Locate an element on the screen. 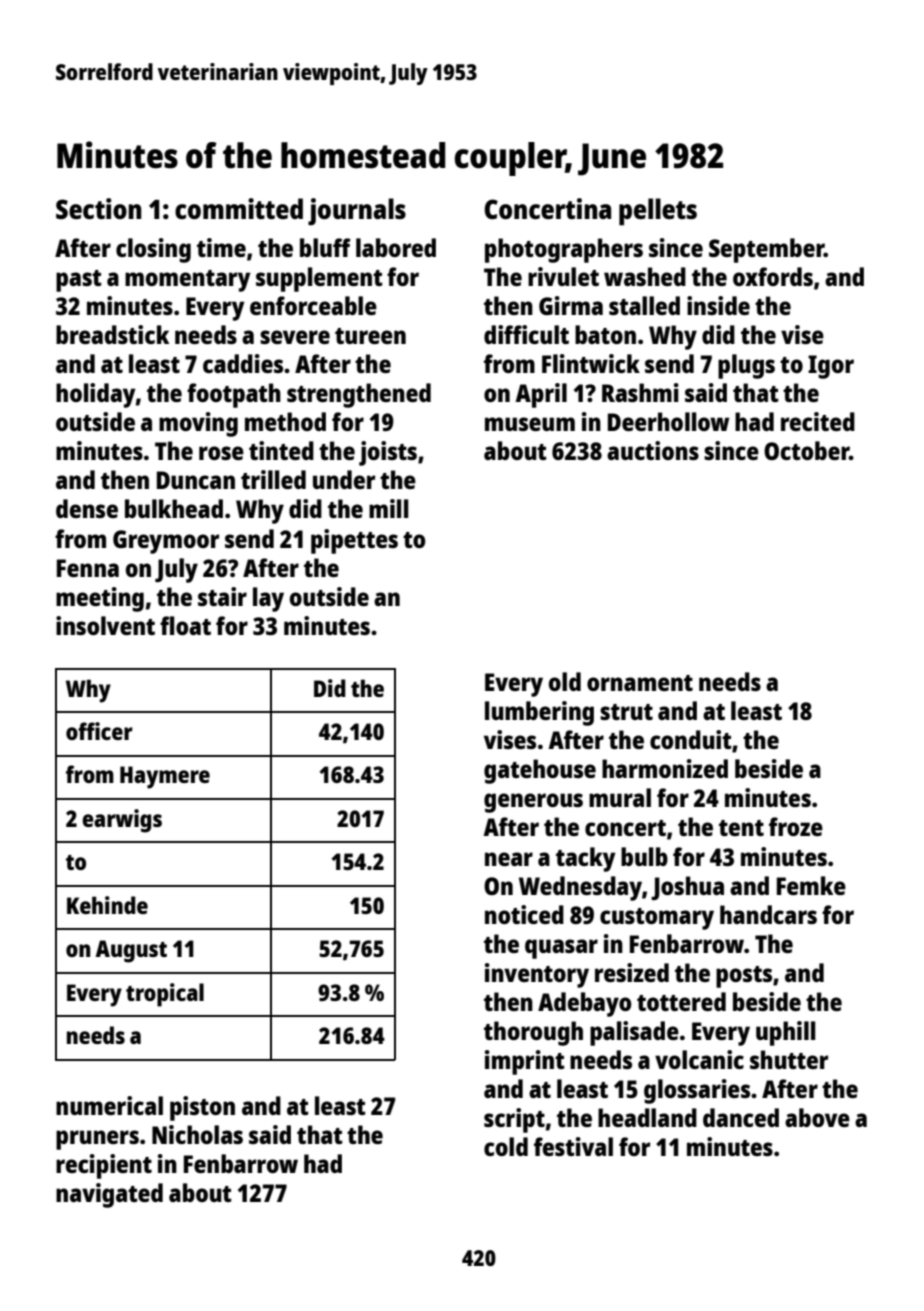 The height and width of the screenshot is (1311, 924). Haymere is located at coordinates (165, 777).
